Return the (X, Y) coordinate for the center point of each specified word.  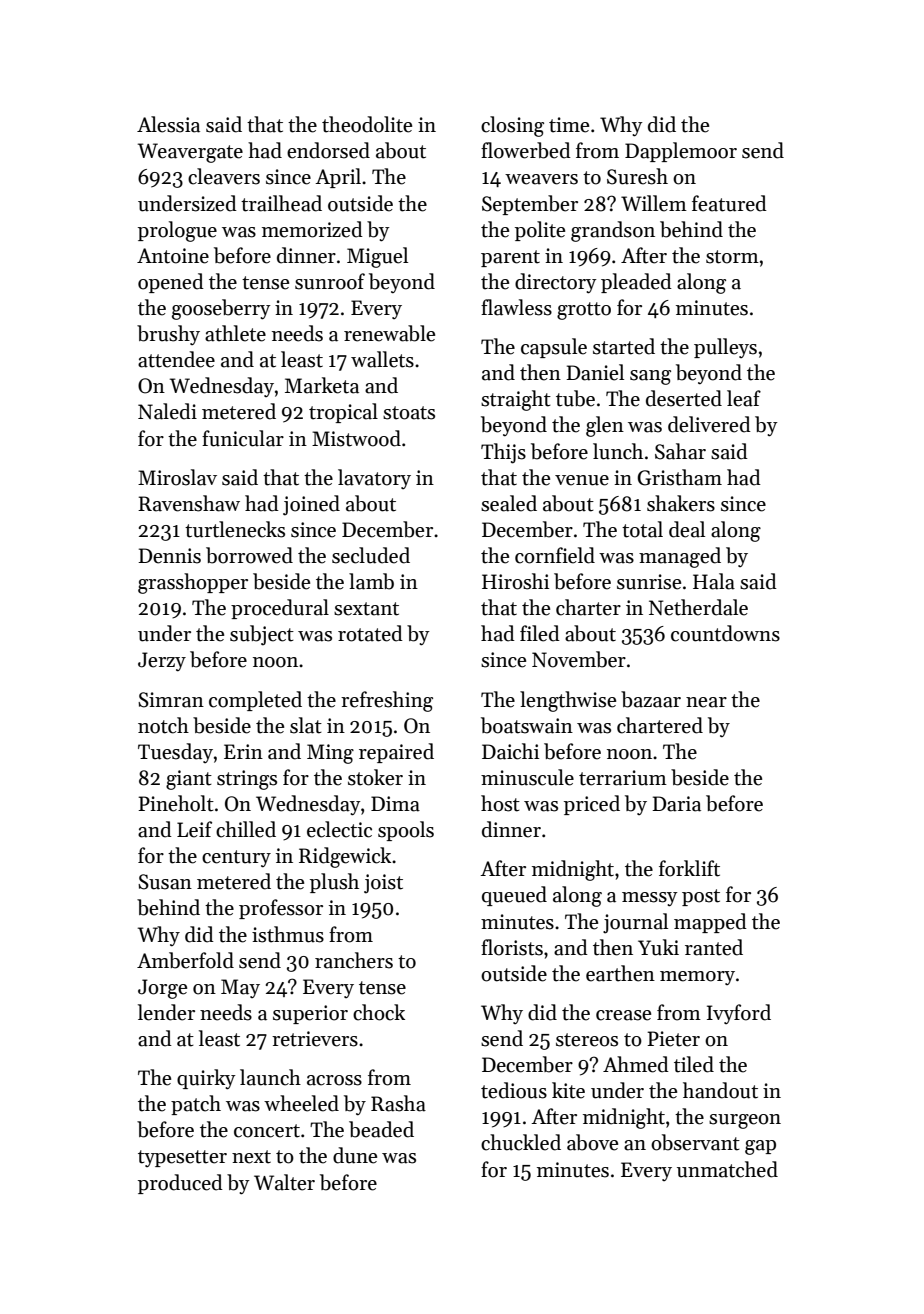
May (240, 988)
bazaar (651, 699)
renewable (389, 333)
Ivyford (739, 1014)
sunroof (330, 281)
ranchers (354, 960)
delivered (709, 424)
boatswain (527, 725)
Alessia (168, 124)
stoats (409, 413)
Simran (171, 700)
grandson (613, 231)
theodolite (367, 124)
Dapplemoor (681, 152)
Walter (284, 1182)
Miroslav (177, 477)
